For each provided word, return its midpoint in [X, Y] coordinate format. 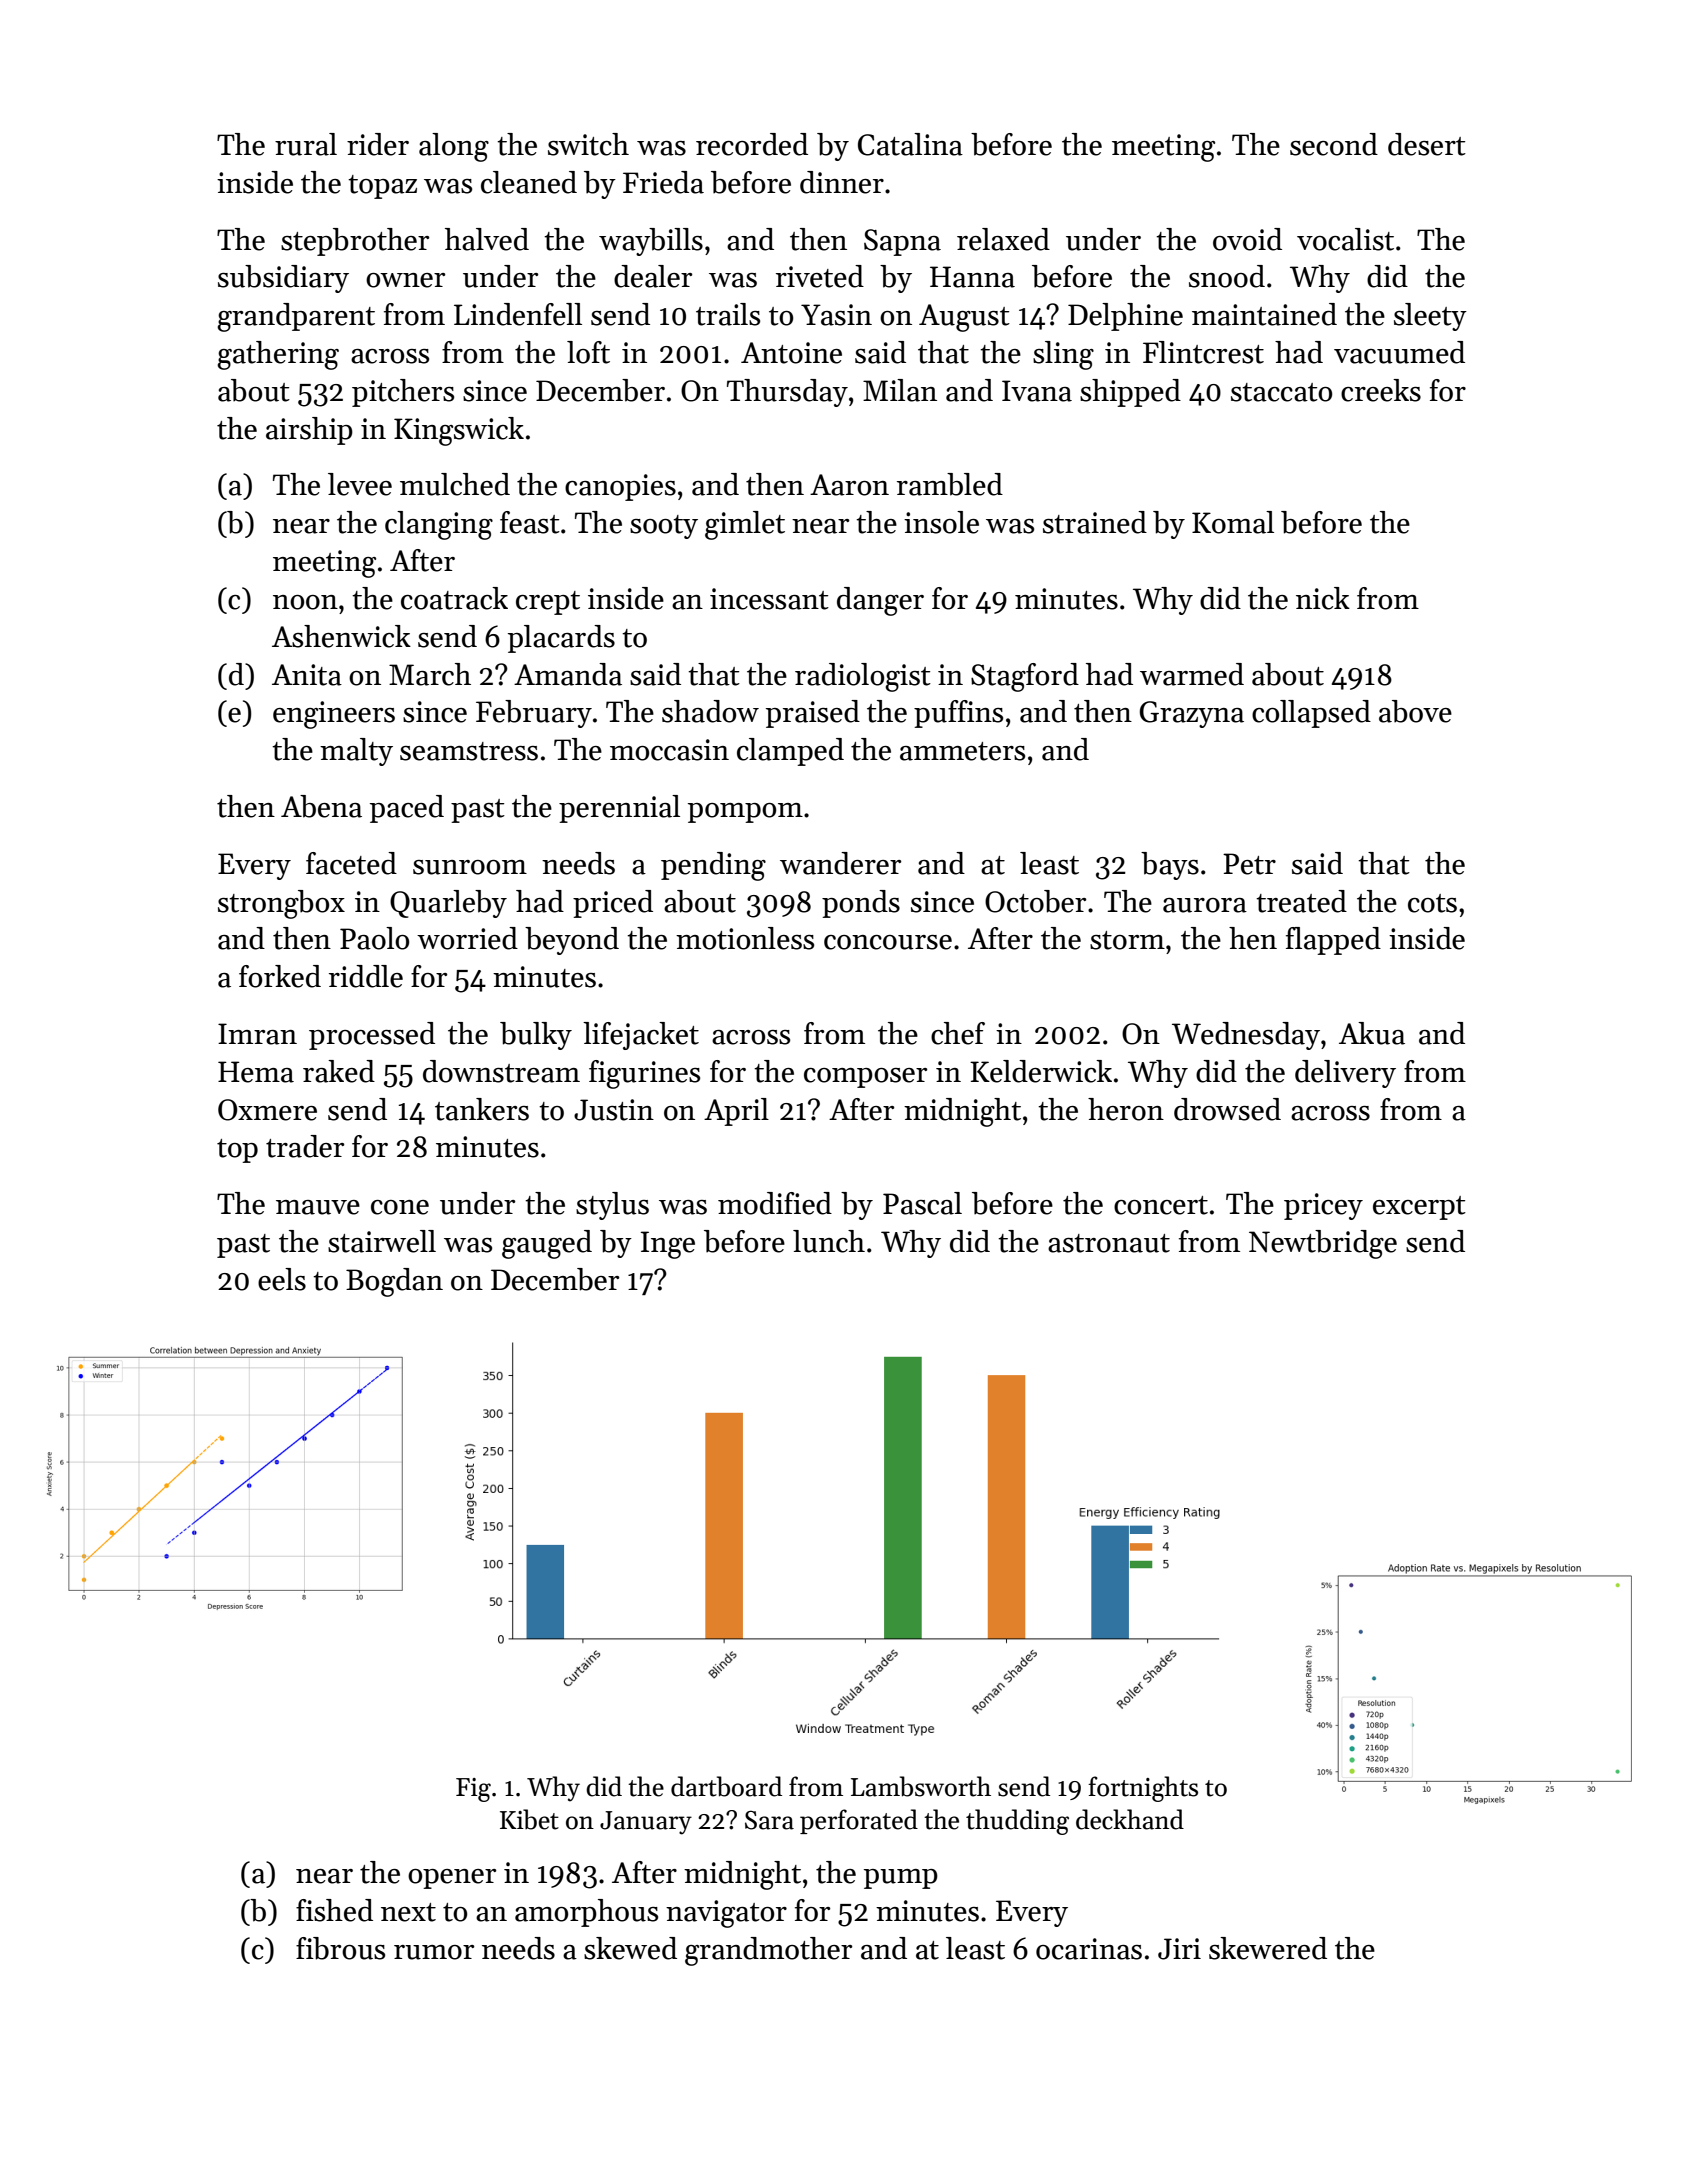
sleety [1430, 317]
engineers [334, 715]
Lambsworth [921, 1786]
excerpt [1419, 1208]
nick [1323, 598]
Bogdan [394, 1282]
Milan [900, 390]
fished [334, 1910]
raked [339, 1071]
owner [405, 280]
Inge [668, 1245]
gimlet [745, 525]
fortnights [1143, 1789]
